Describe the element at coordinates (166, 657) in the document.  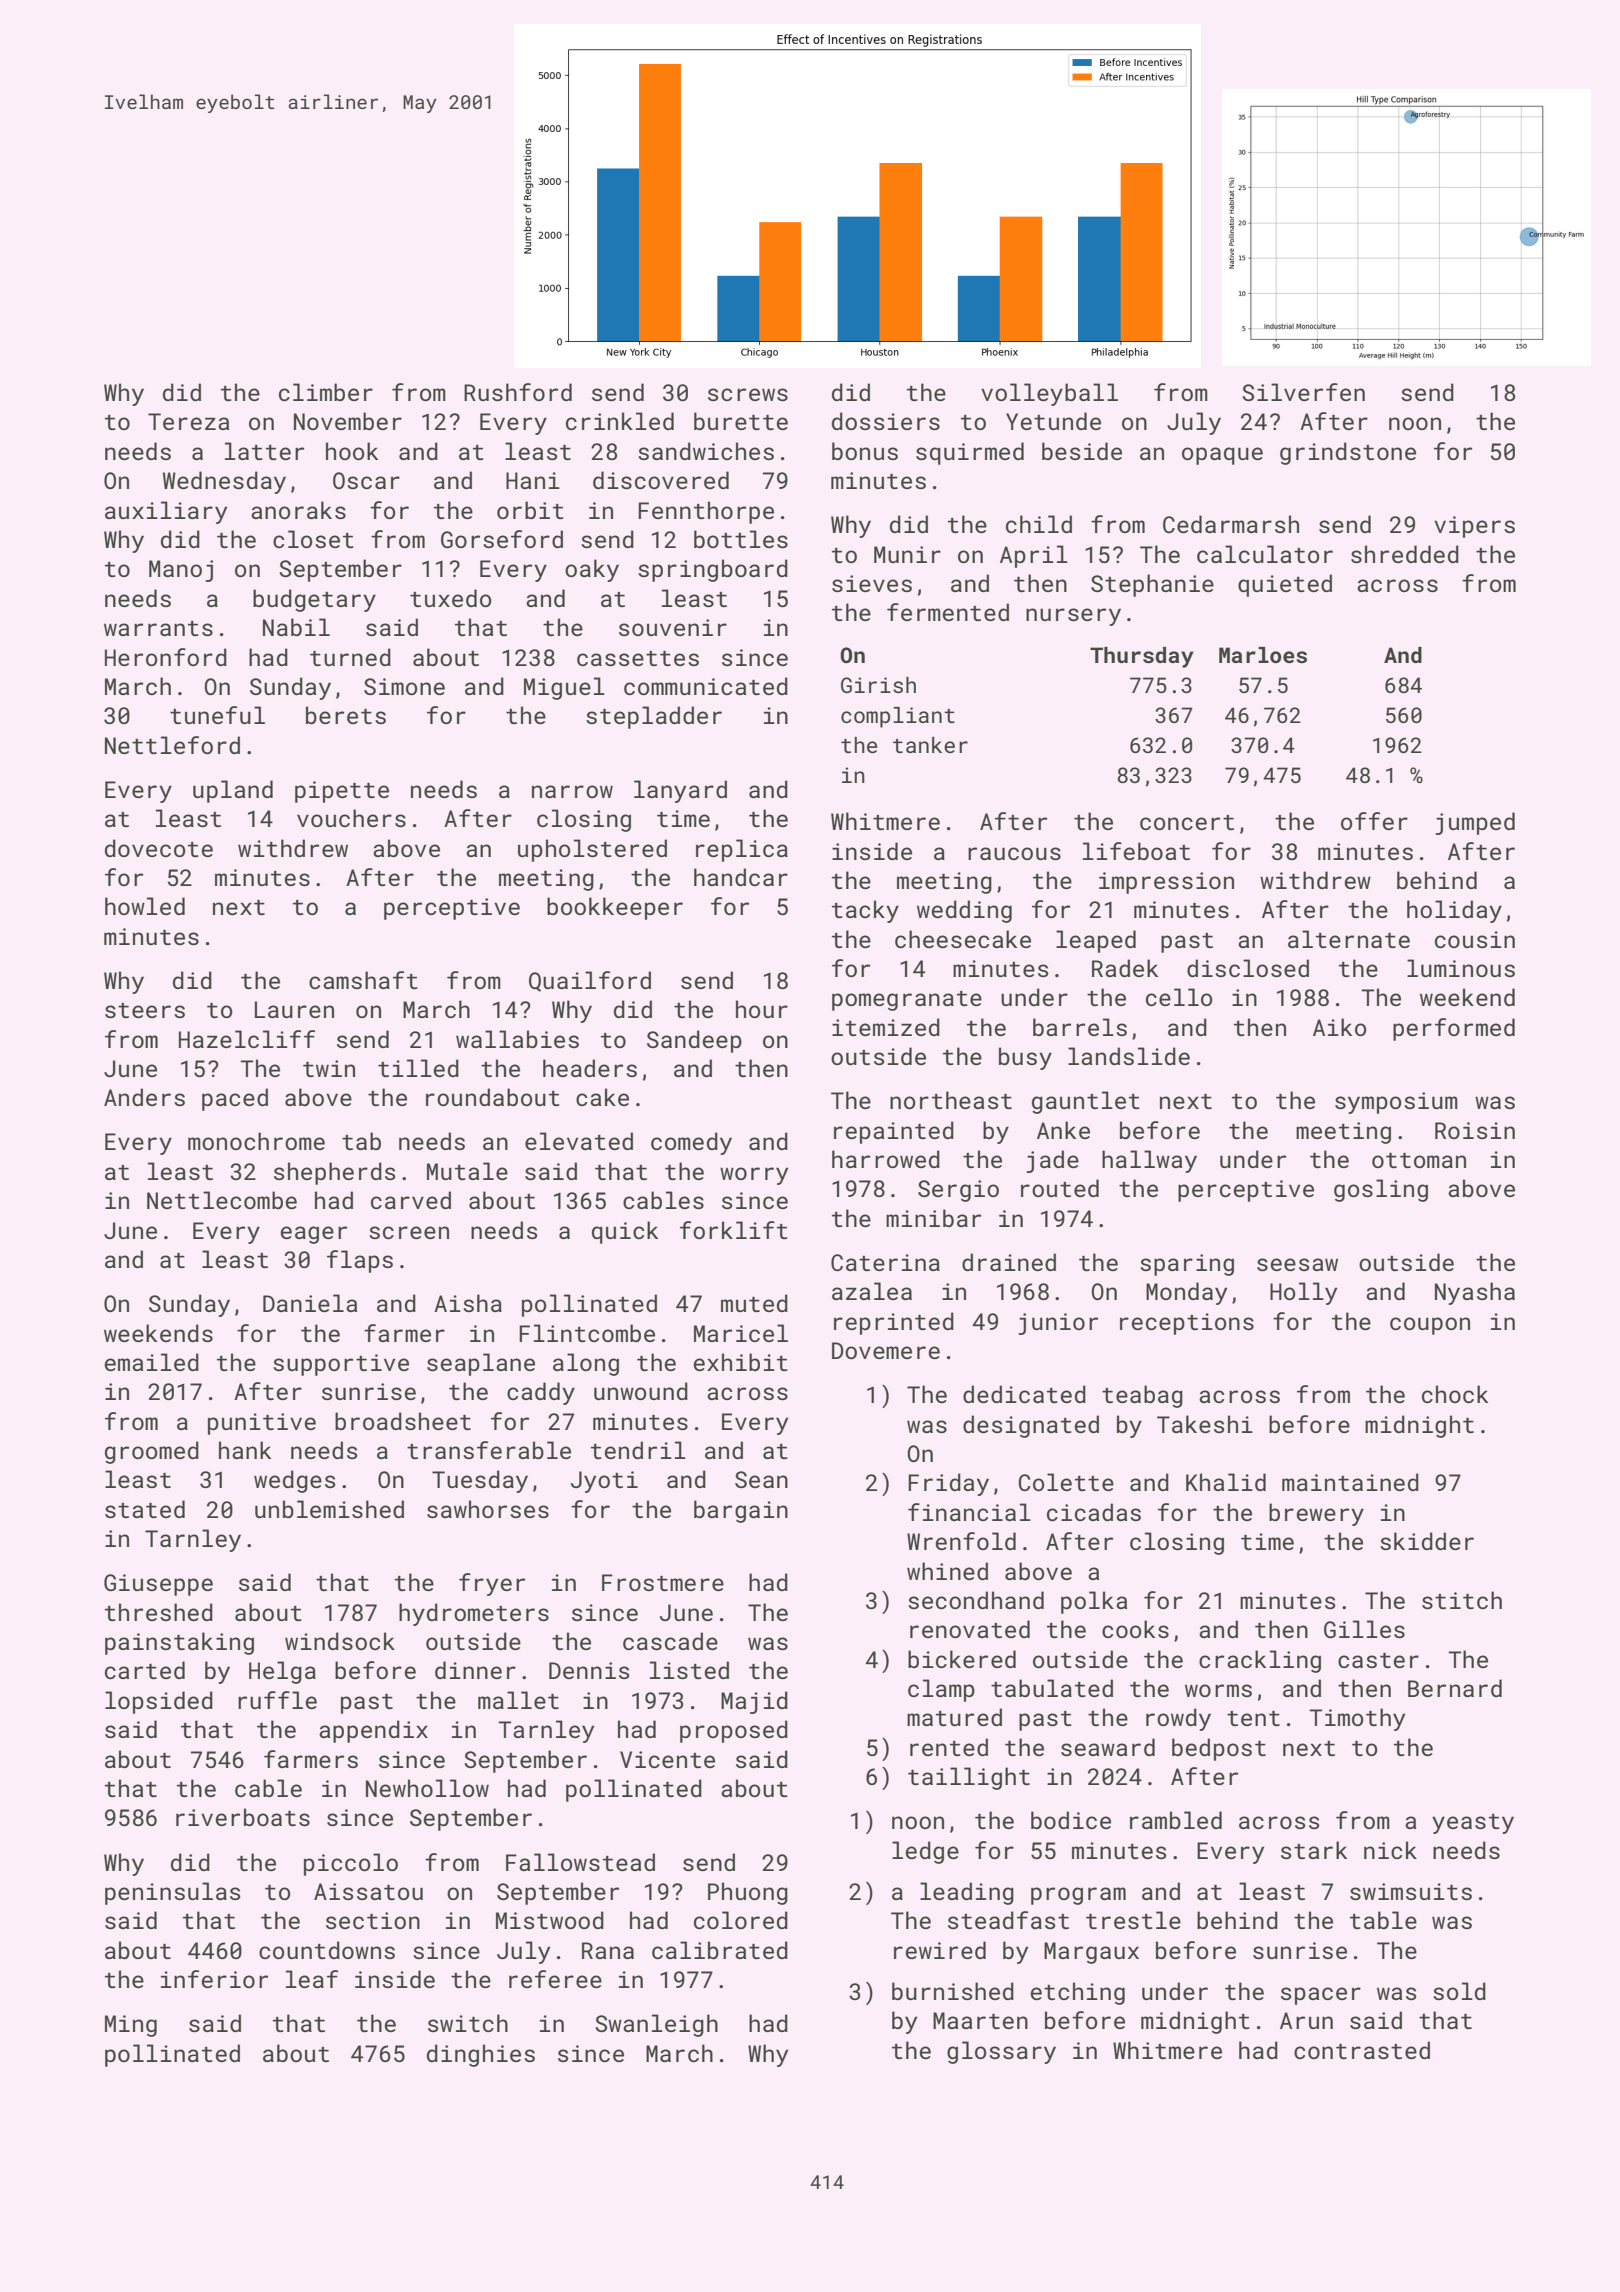
I see `Heronford` at that location.
